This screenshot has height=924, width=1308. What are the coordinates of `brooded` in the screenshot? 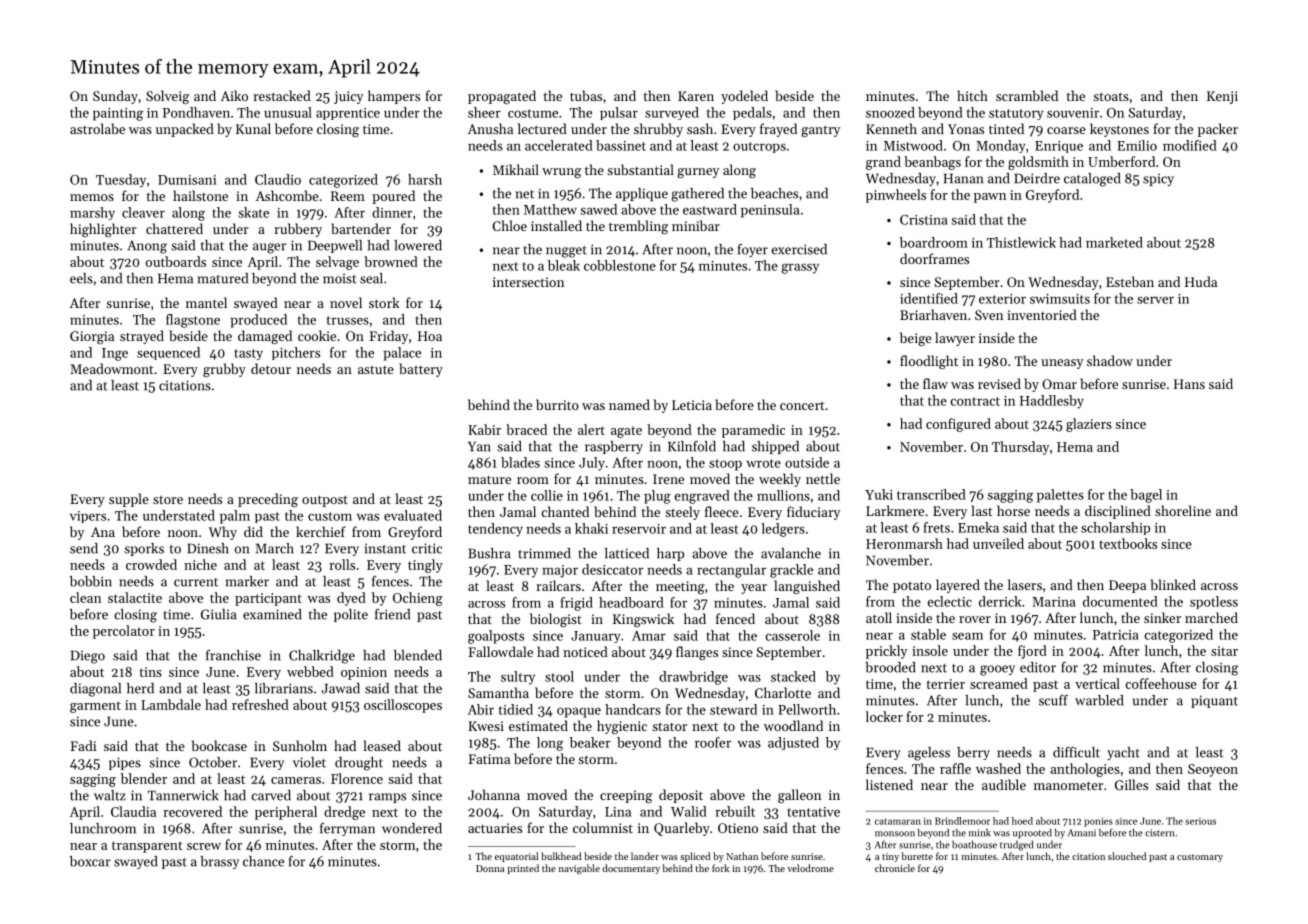 It's located at (890, 667).
